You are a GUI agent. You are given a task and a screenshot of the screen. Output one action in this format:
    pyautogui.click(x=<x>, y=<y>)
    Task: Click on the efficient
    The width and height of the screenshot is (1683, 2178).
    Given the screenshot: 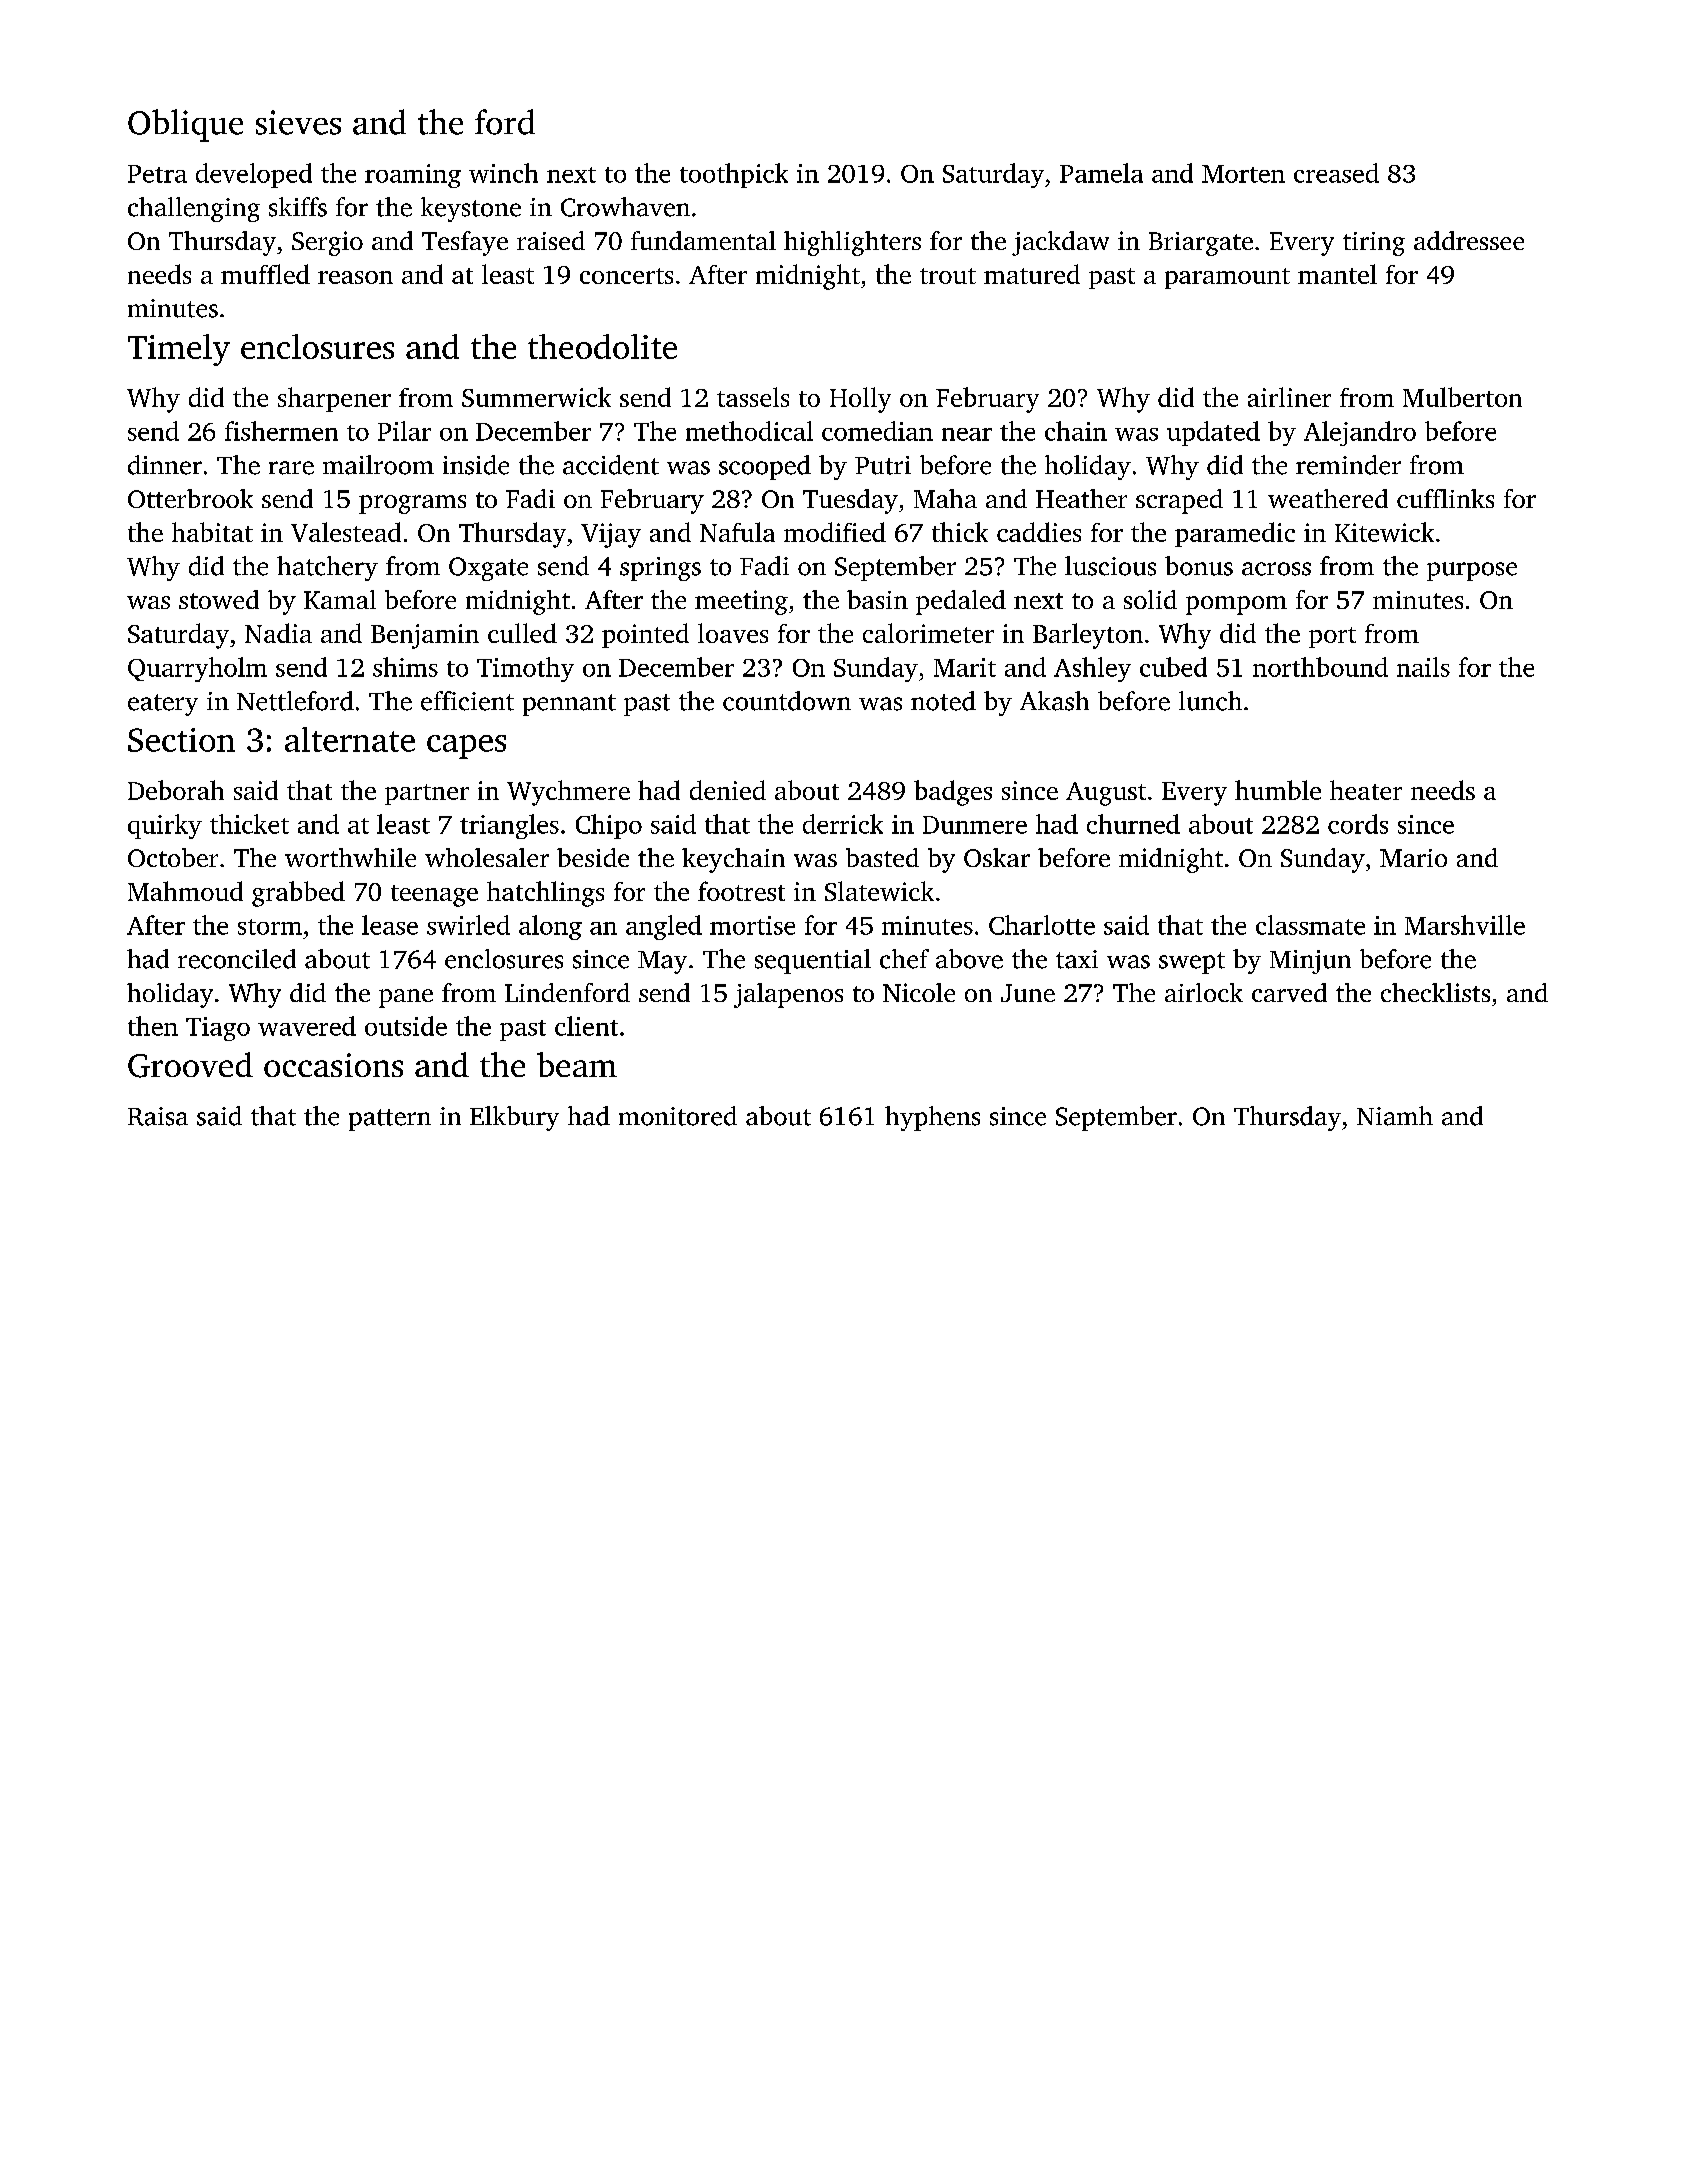 What is the action you would take?
    pyautogui.click(x=467, y=701)
